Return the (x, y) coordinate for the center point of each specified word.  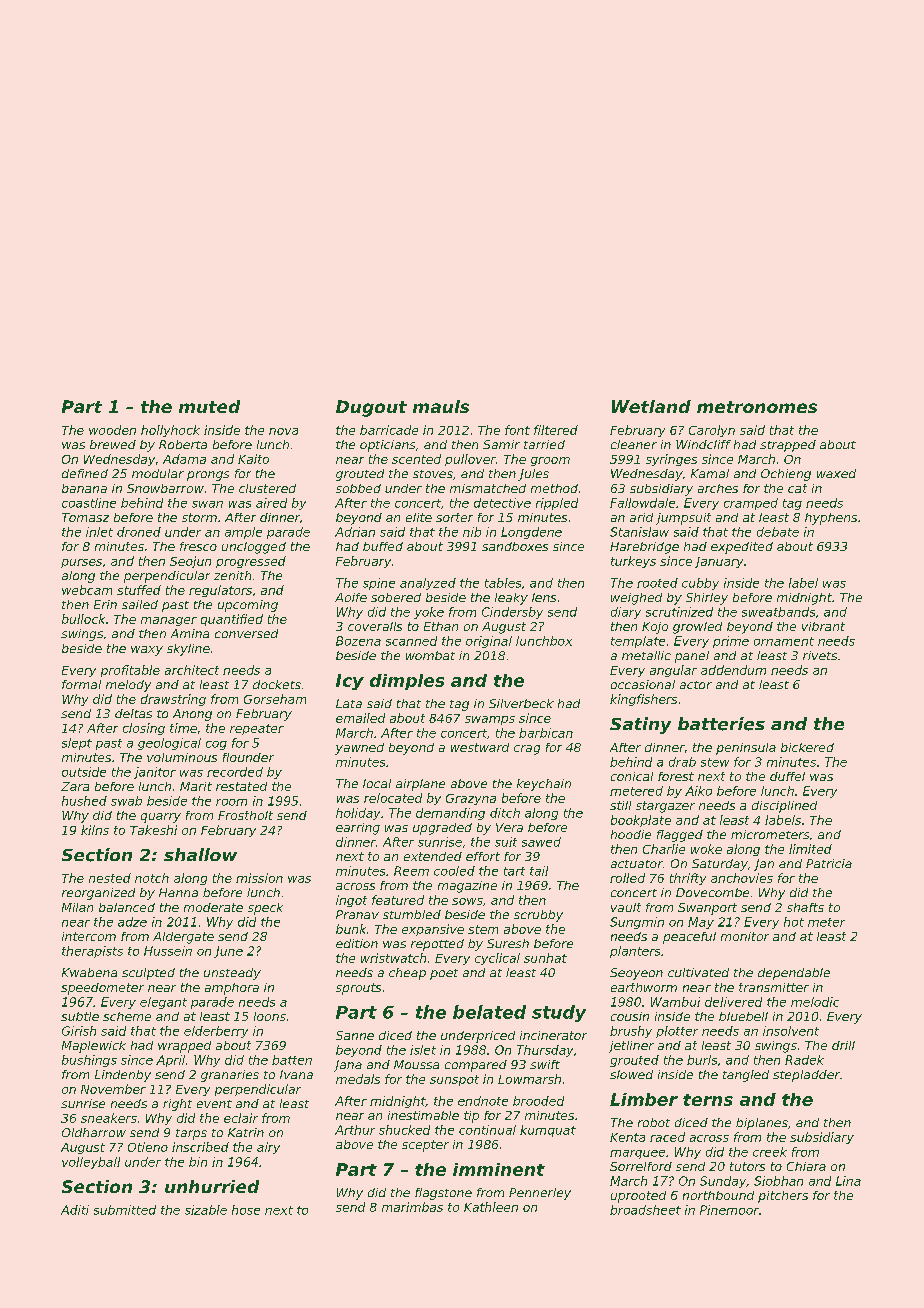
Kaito (253, 459)
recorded (235, 772)
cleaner (634, 444)
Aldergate (183, 938)
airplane (420, 785)
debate (778, 532)
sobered (396, 597)
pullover (470, 460)
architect (192, 670)
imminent (499, 1169)
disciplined (784, 807)
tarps (191, 1134)
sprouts (358, 989)
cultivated (698, 972)
